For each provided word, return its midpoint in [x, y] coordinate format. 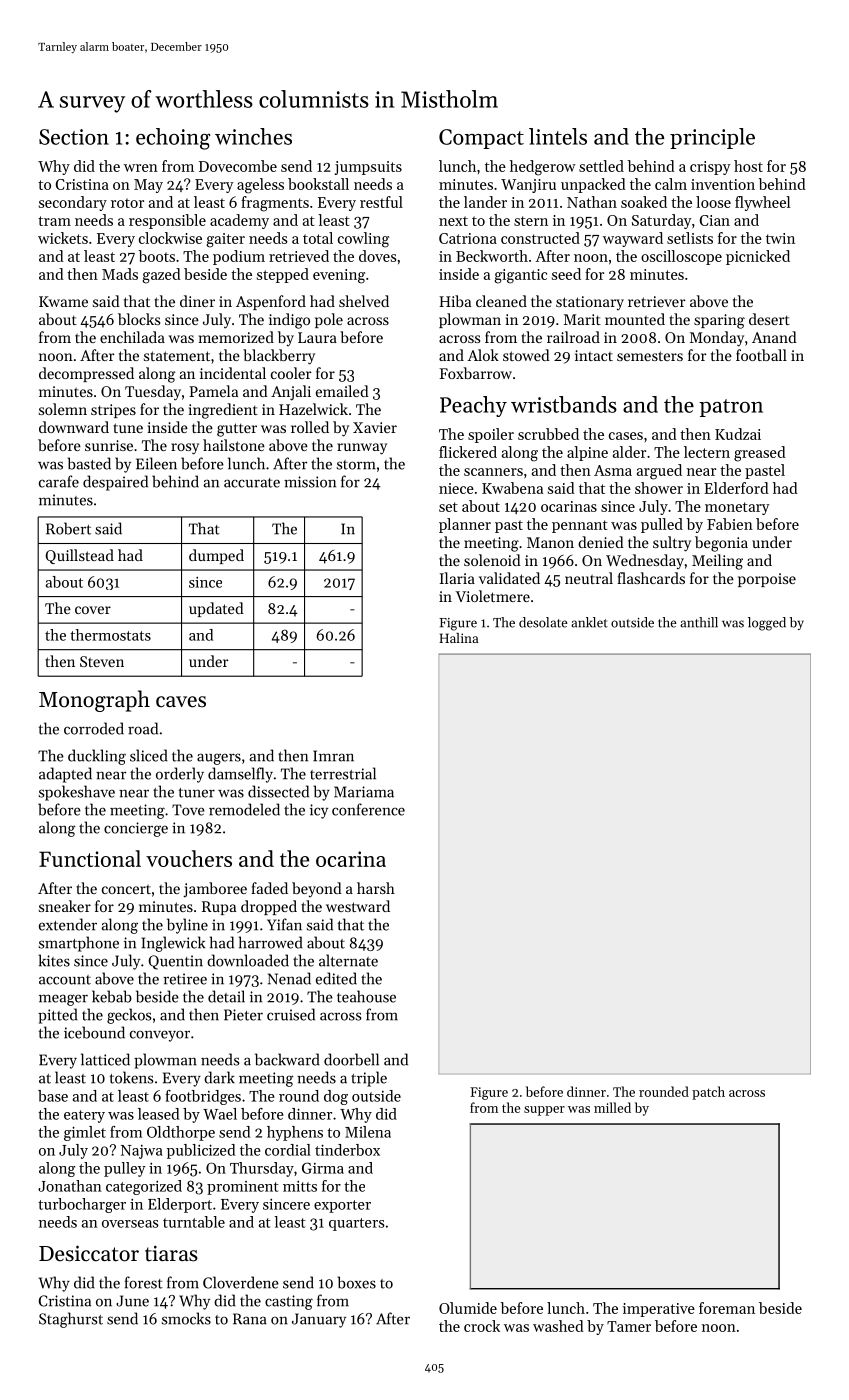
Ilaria [457, 578]
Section [74, 137]
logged [767, 624]
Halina [459, 638]
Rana [250, 1319]
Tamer [629, 1326]
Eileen [156, 463]
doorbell [351, 1059]
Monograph [94, 701]
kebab [112, 996]
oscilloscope [681, 257]
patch [708, 1093]
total [318, 238]
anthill [699, 622]
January [319, 1320]
